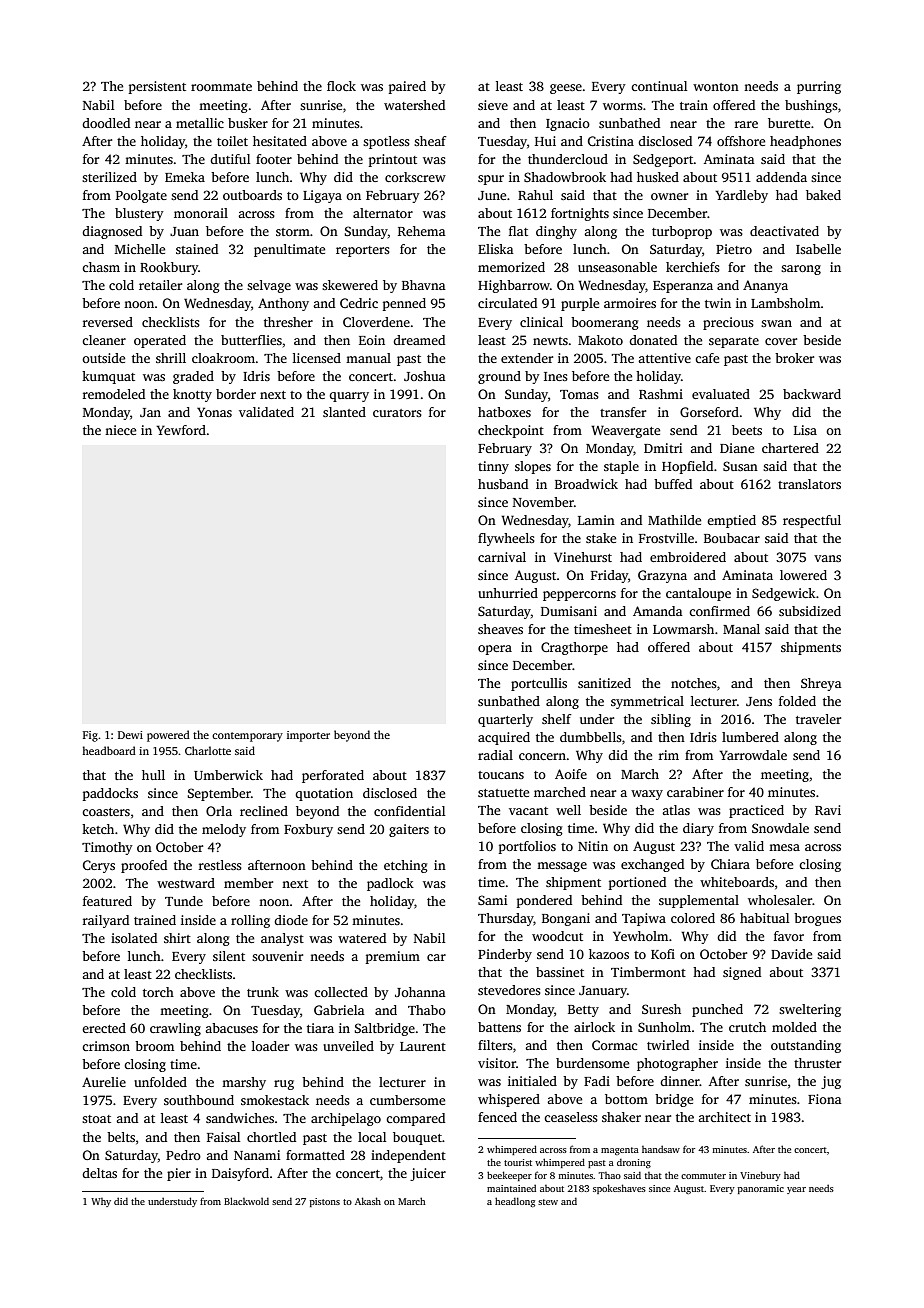 Image resolution: width=924 pixels, height=1308 pixels. I want to click on wholesaler, so click(780, 900).
